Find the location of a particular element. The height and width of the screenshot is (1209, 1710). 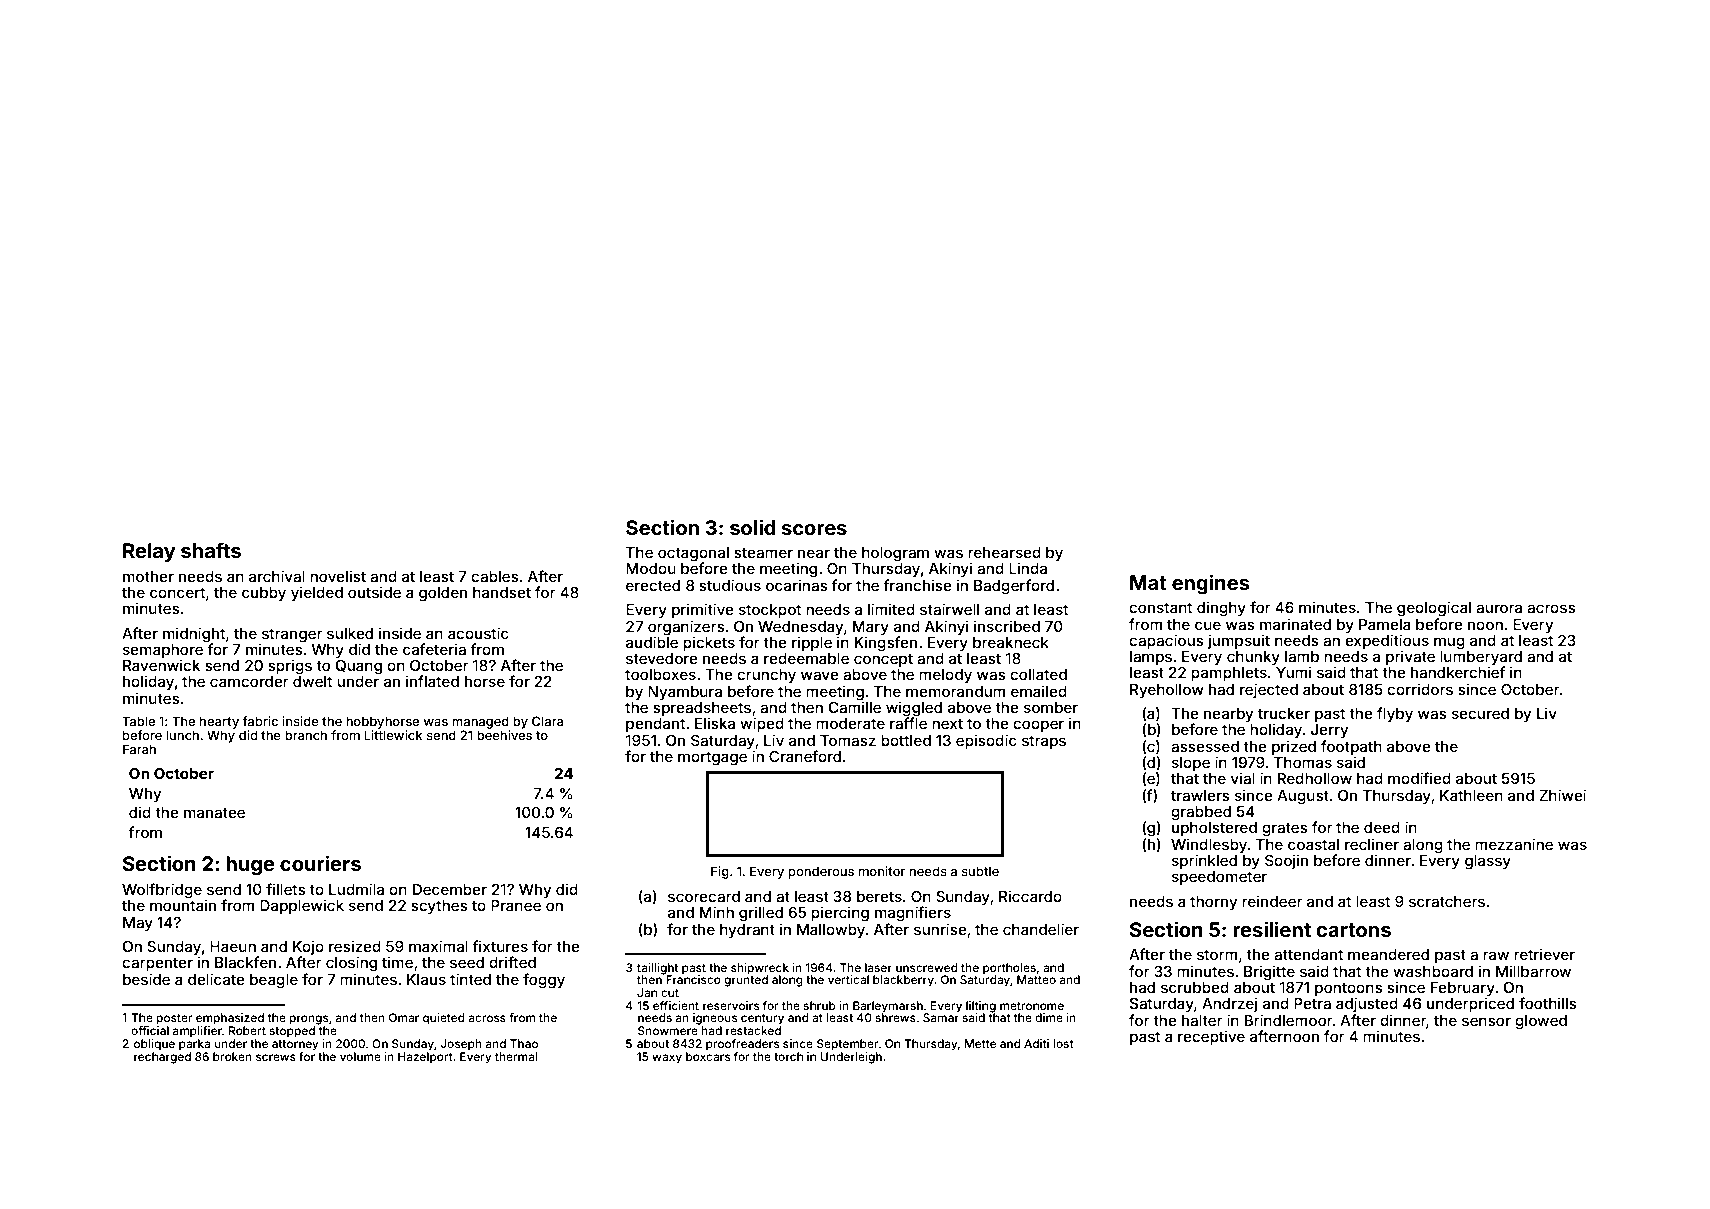

foggy is located at coordinates (544, 981).
